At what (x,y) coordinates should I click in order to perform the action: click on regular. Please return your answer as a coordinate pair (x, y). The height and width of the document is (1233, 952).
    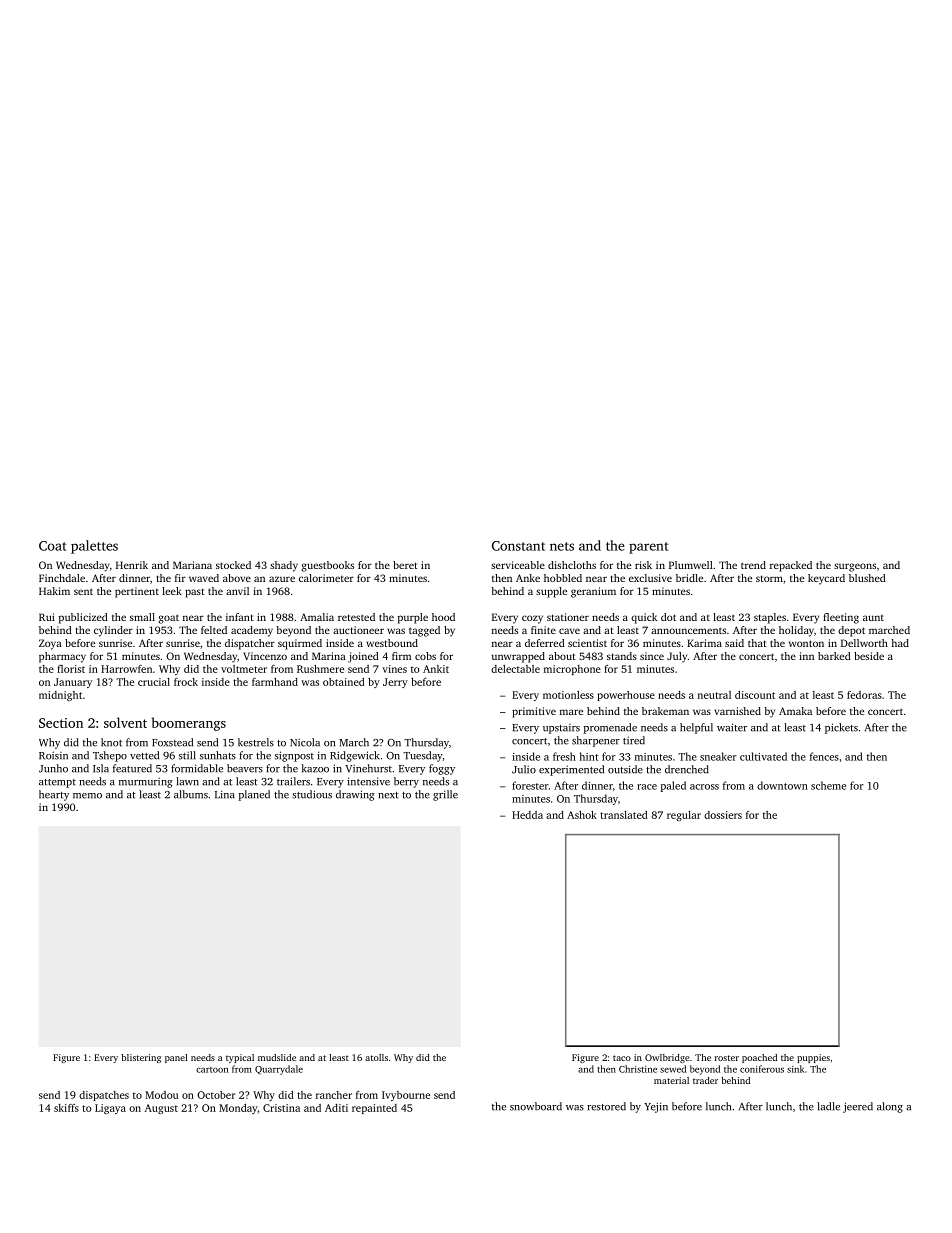
    Looking at the image, I should click on (684, 816).
